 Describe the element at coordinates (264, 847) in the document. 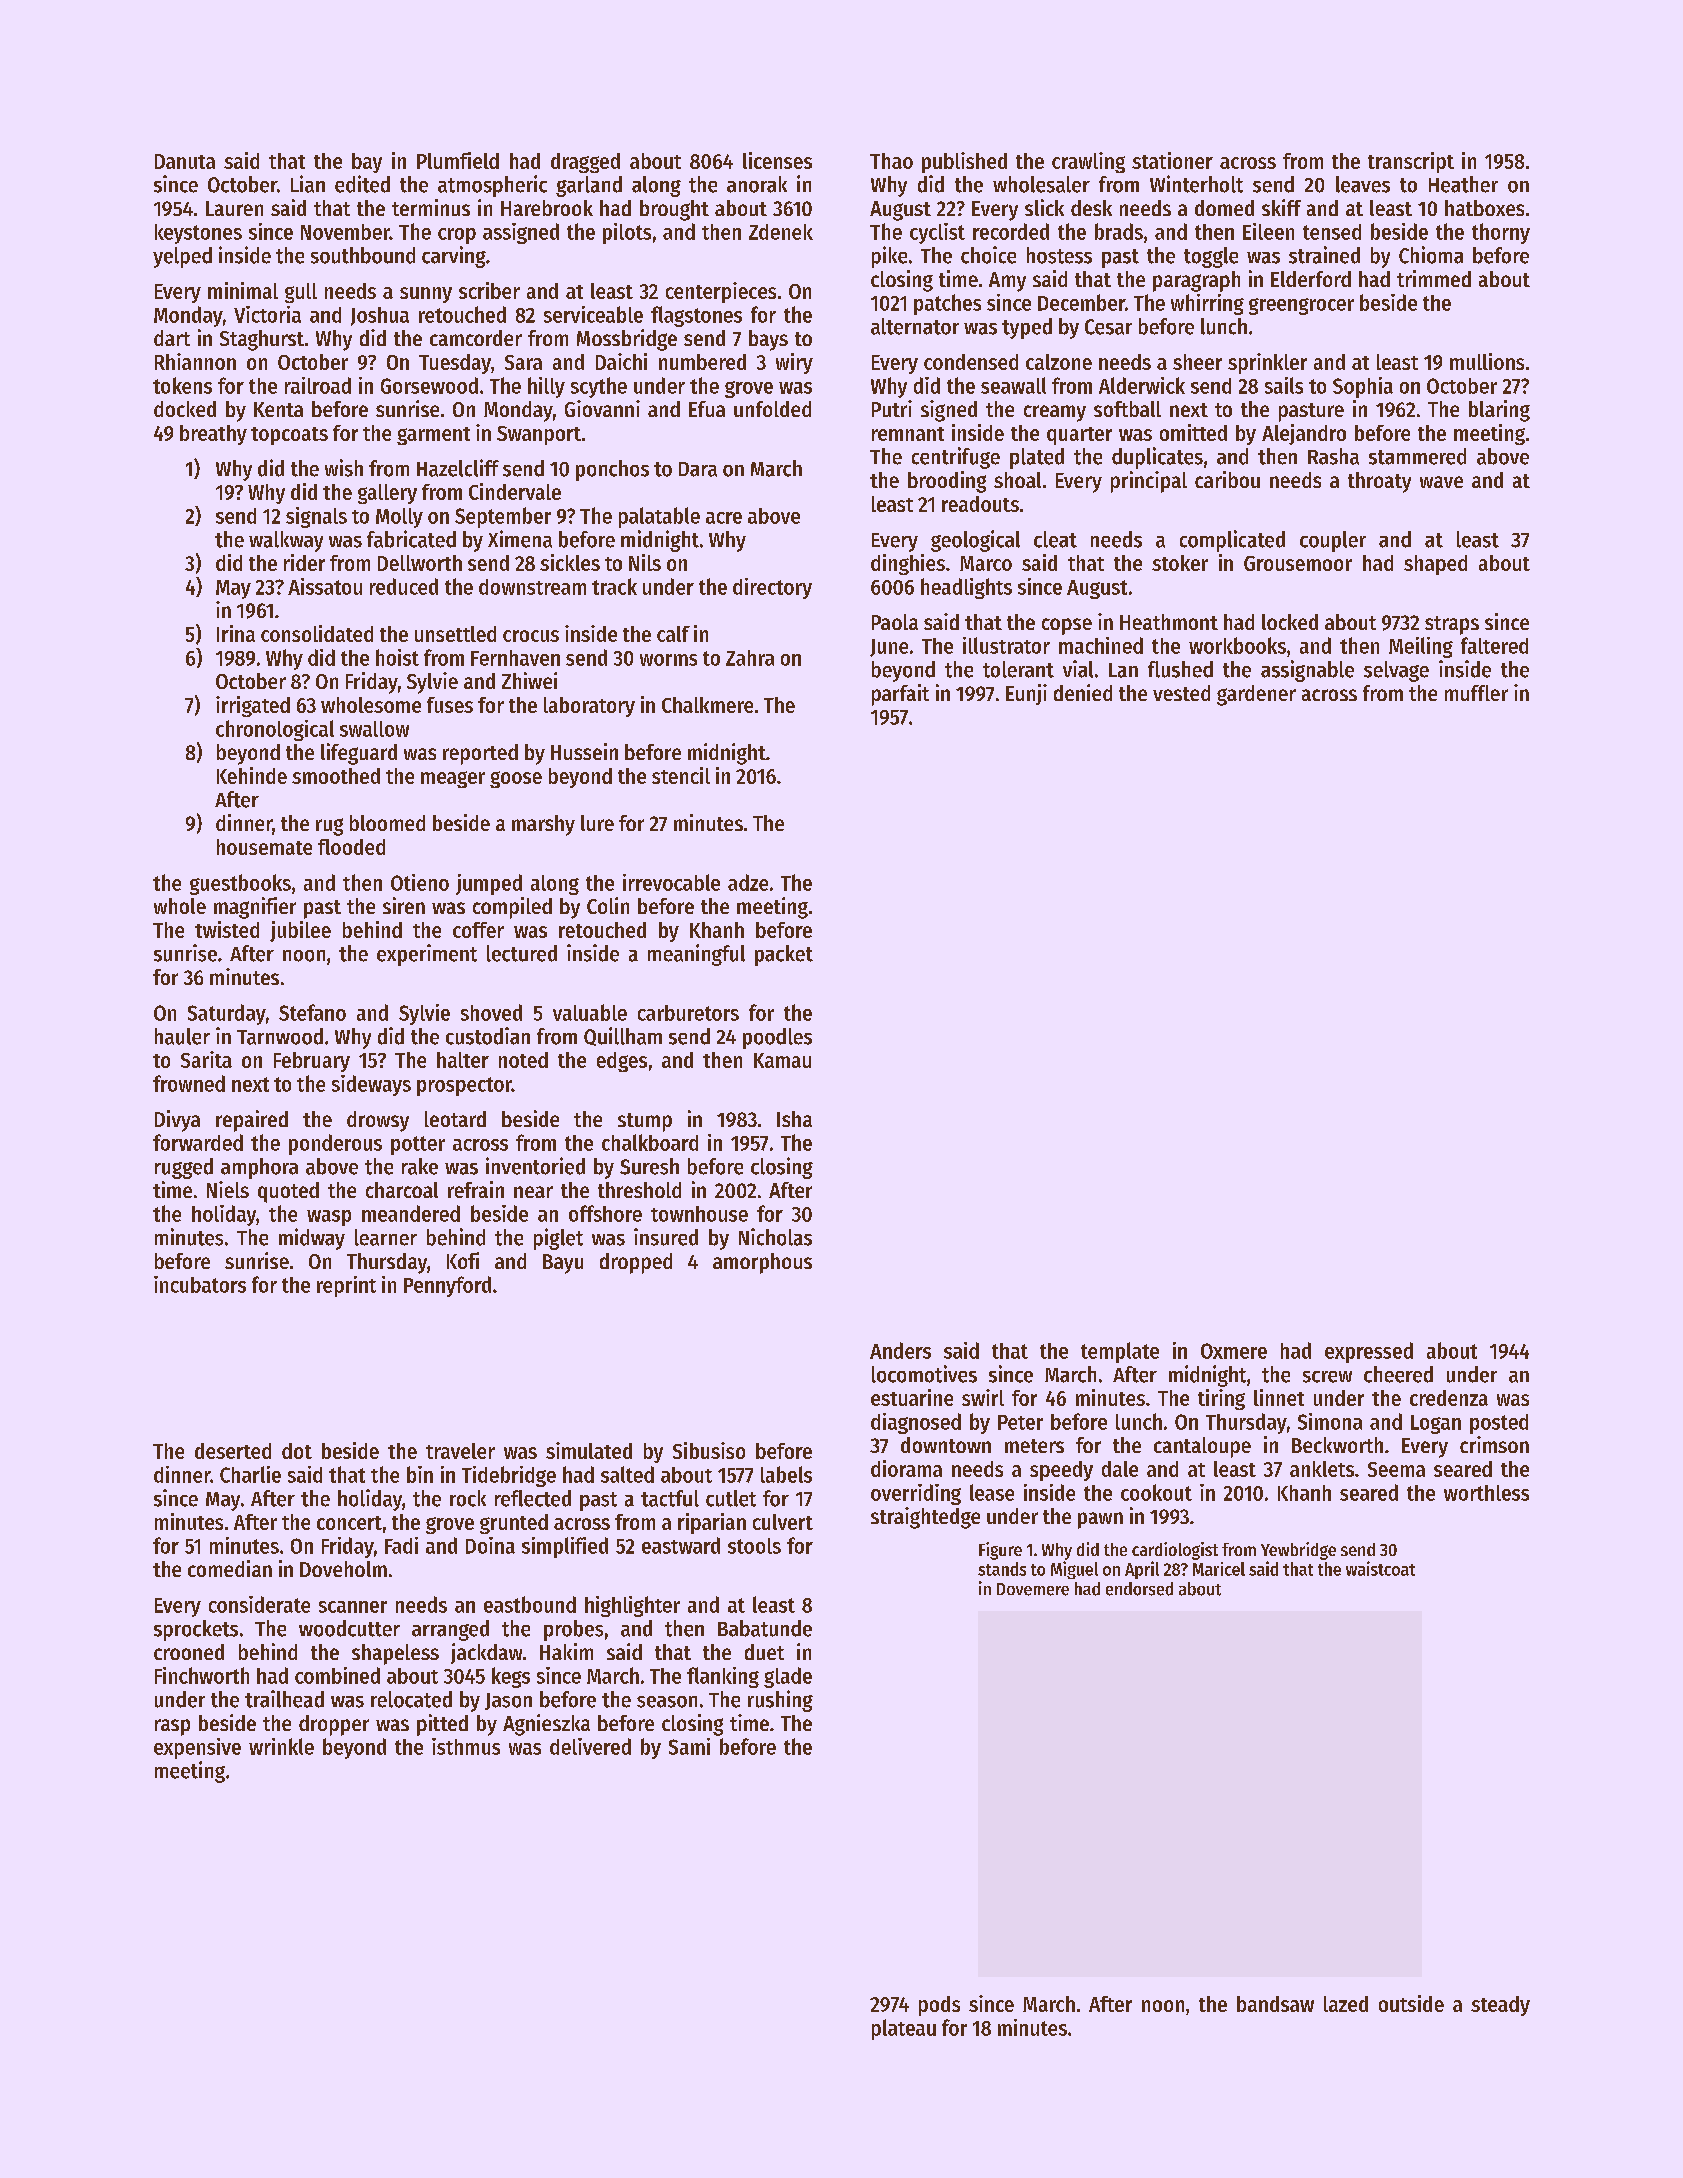

I see `housemate` at that location.
